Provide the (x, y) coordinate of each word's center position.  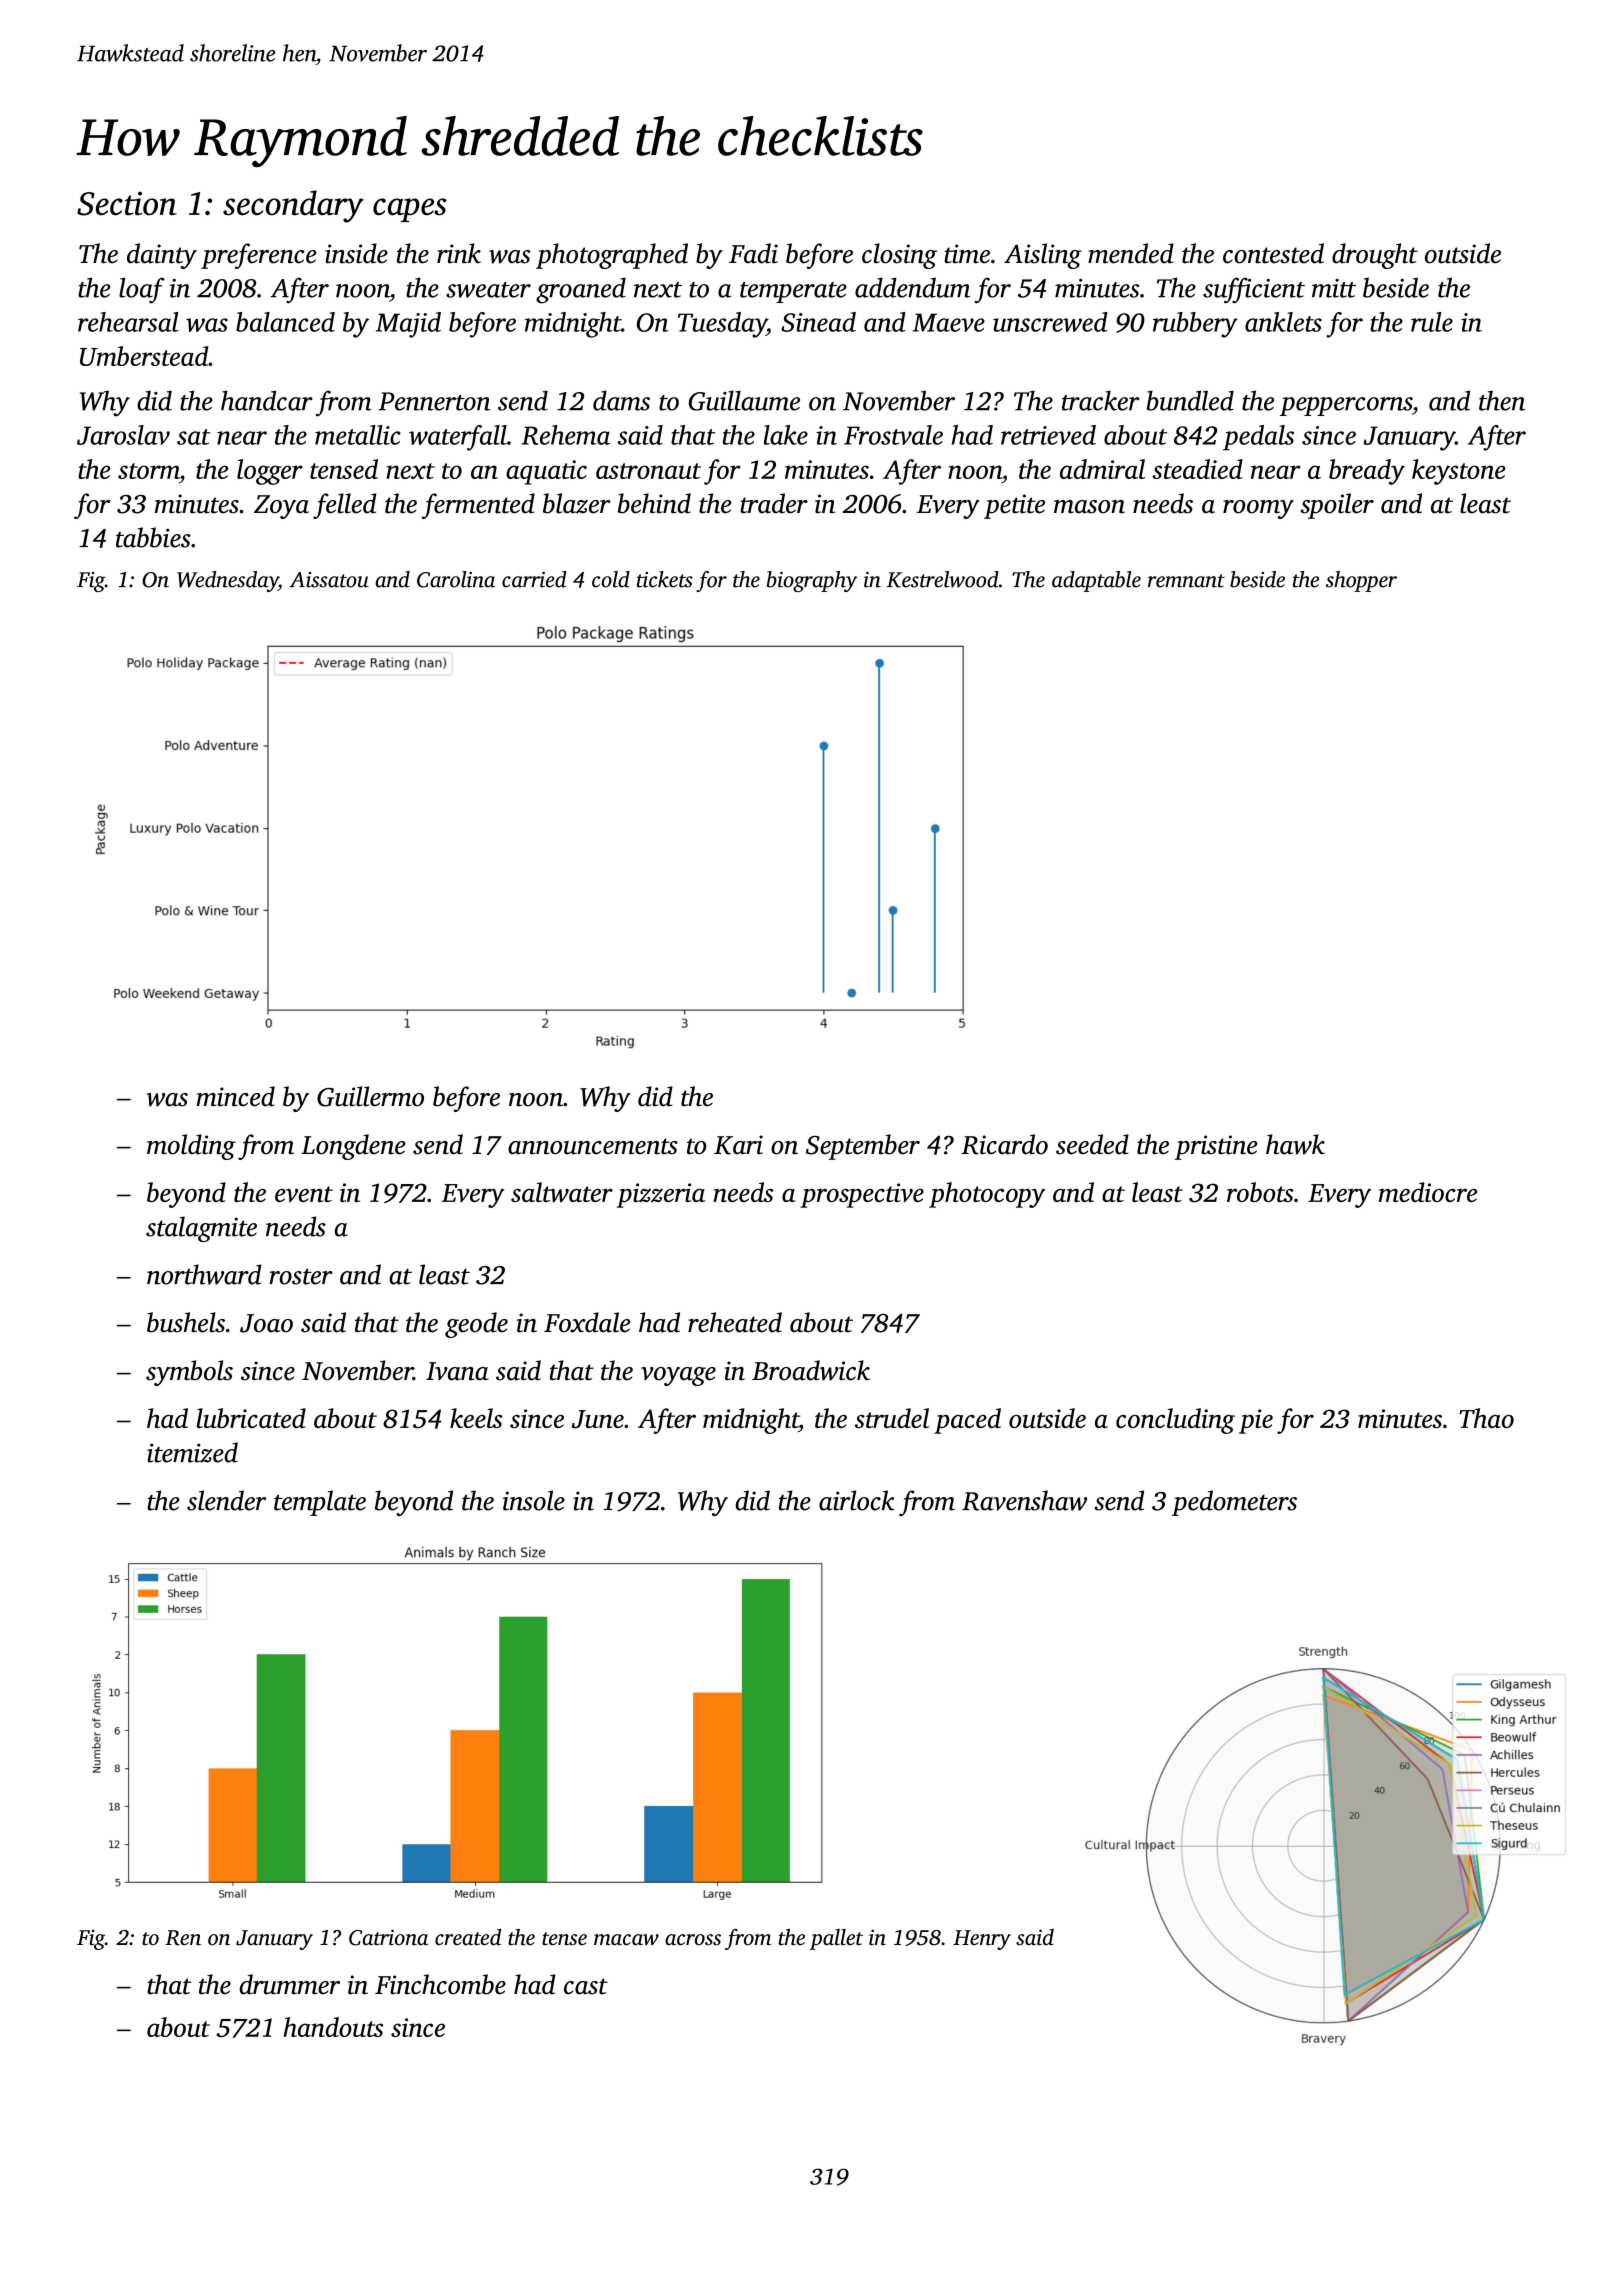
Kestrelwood (943, 579)
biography (812, 581)
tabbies (153, 537)
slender (226, 1500)
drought (1375, 256)
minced (235, 1096)
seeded (1092, 1144)
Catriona (388, 1937)
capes (410, 210)
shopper (1361, 581)
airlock (857, 1500)
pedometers (1234, 1503)
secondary (293, 206)
